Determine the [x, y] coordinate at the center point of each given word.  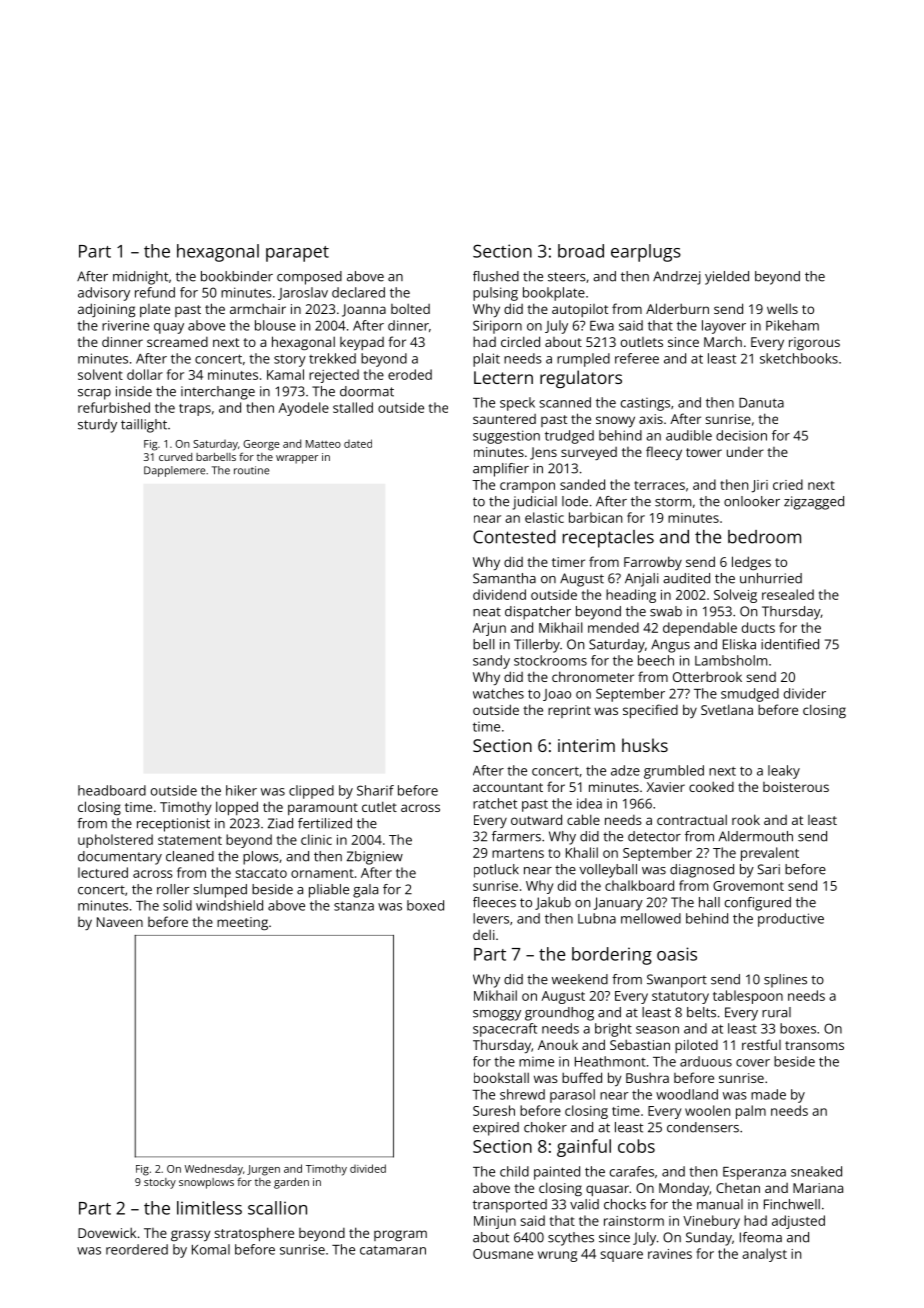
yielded [727, 278]
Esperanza [754, 1173]
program [400, 1235]
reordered [137, 1249]
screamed [177, 342]
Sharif [375, 790]
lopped [237, 808]
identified [790, 644]
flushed [496, 276]
